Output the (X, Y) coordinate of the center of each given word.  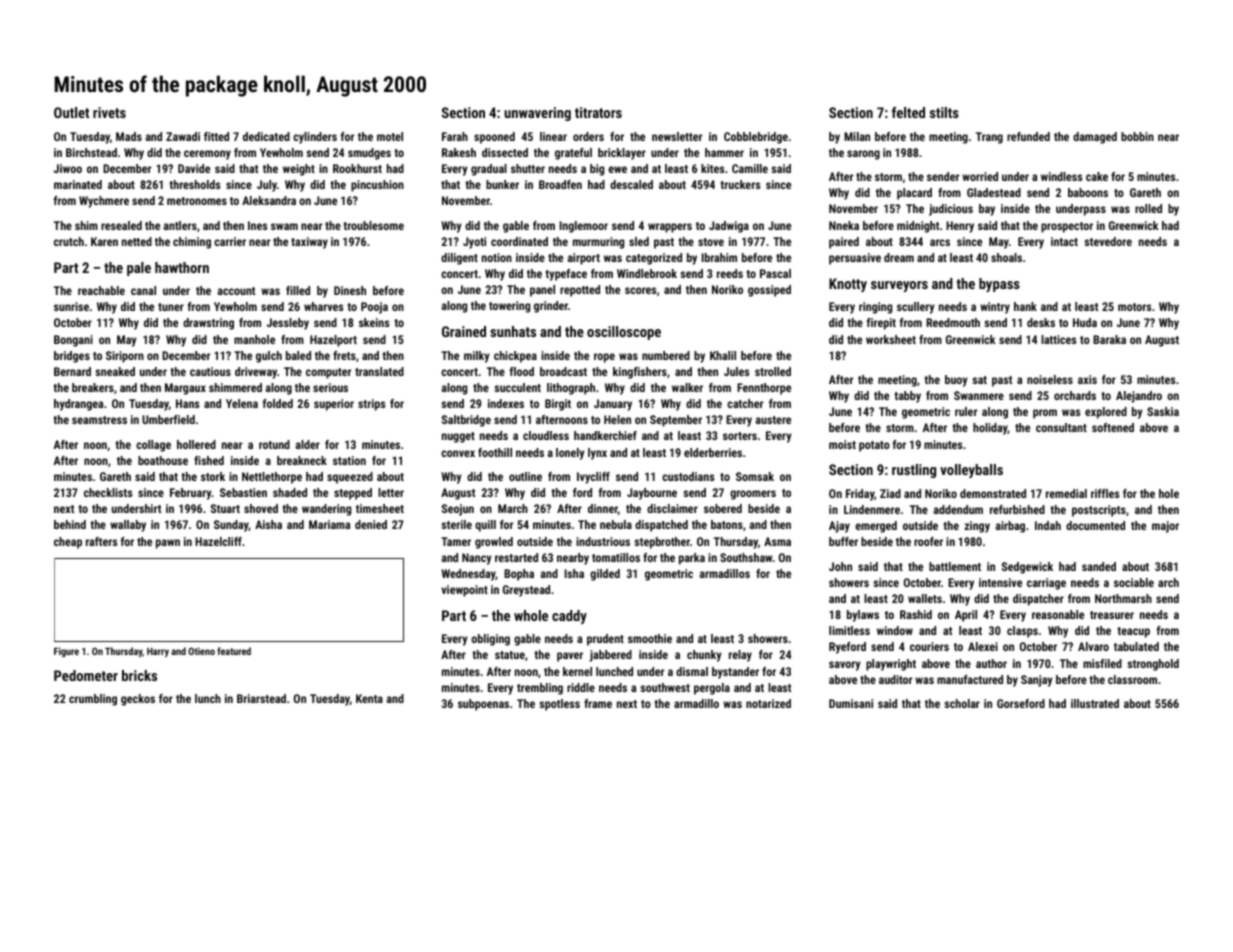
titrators (598, 112)
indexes (506, 403)
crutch (69, 241)
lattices (1058, 339)
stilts (944, 112)
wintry (995, 308)
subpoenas (483, 705)
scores (640, 290)
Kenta (369, 698)
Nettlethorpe (272, 478)
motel (390, 136)
